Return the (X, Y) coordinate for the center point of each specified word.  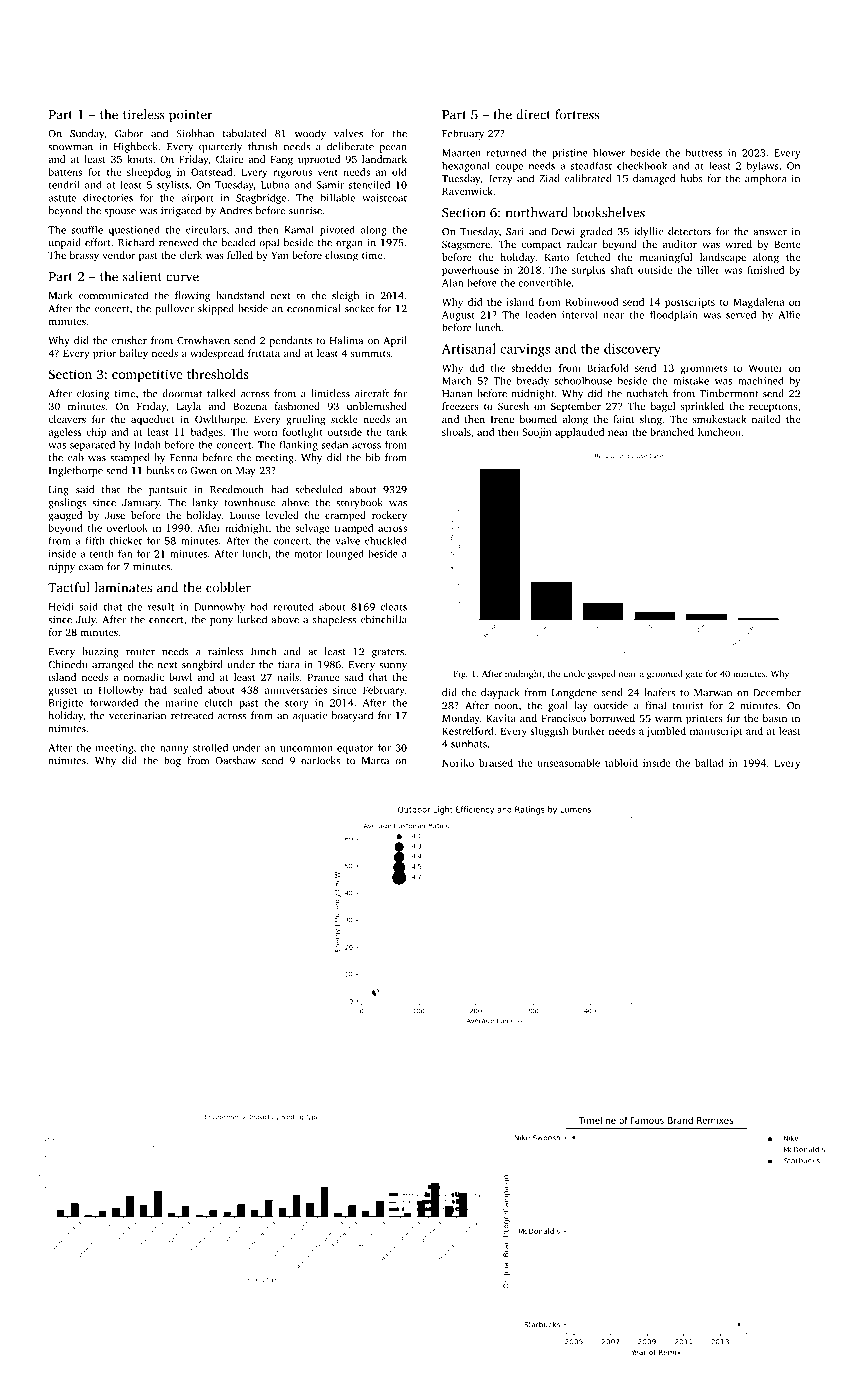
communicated (113, 295)
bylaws (763, 166)
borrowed (612, 718)
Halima (346, 340)
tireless (144, 114)
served (741, 314)
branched (672, 432)
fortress (577, 114)
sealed (187, 690)
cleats (394, 606)
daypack (500, 693)
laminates (123, 587)
